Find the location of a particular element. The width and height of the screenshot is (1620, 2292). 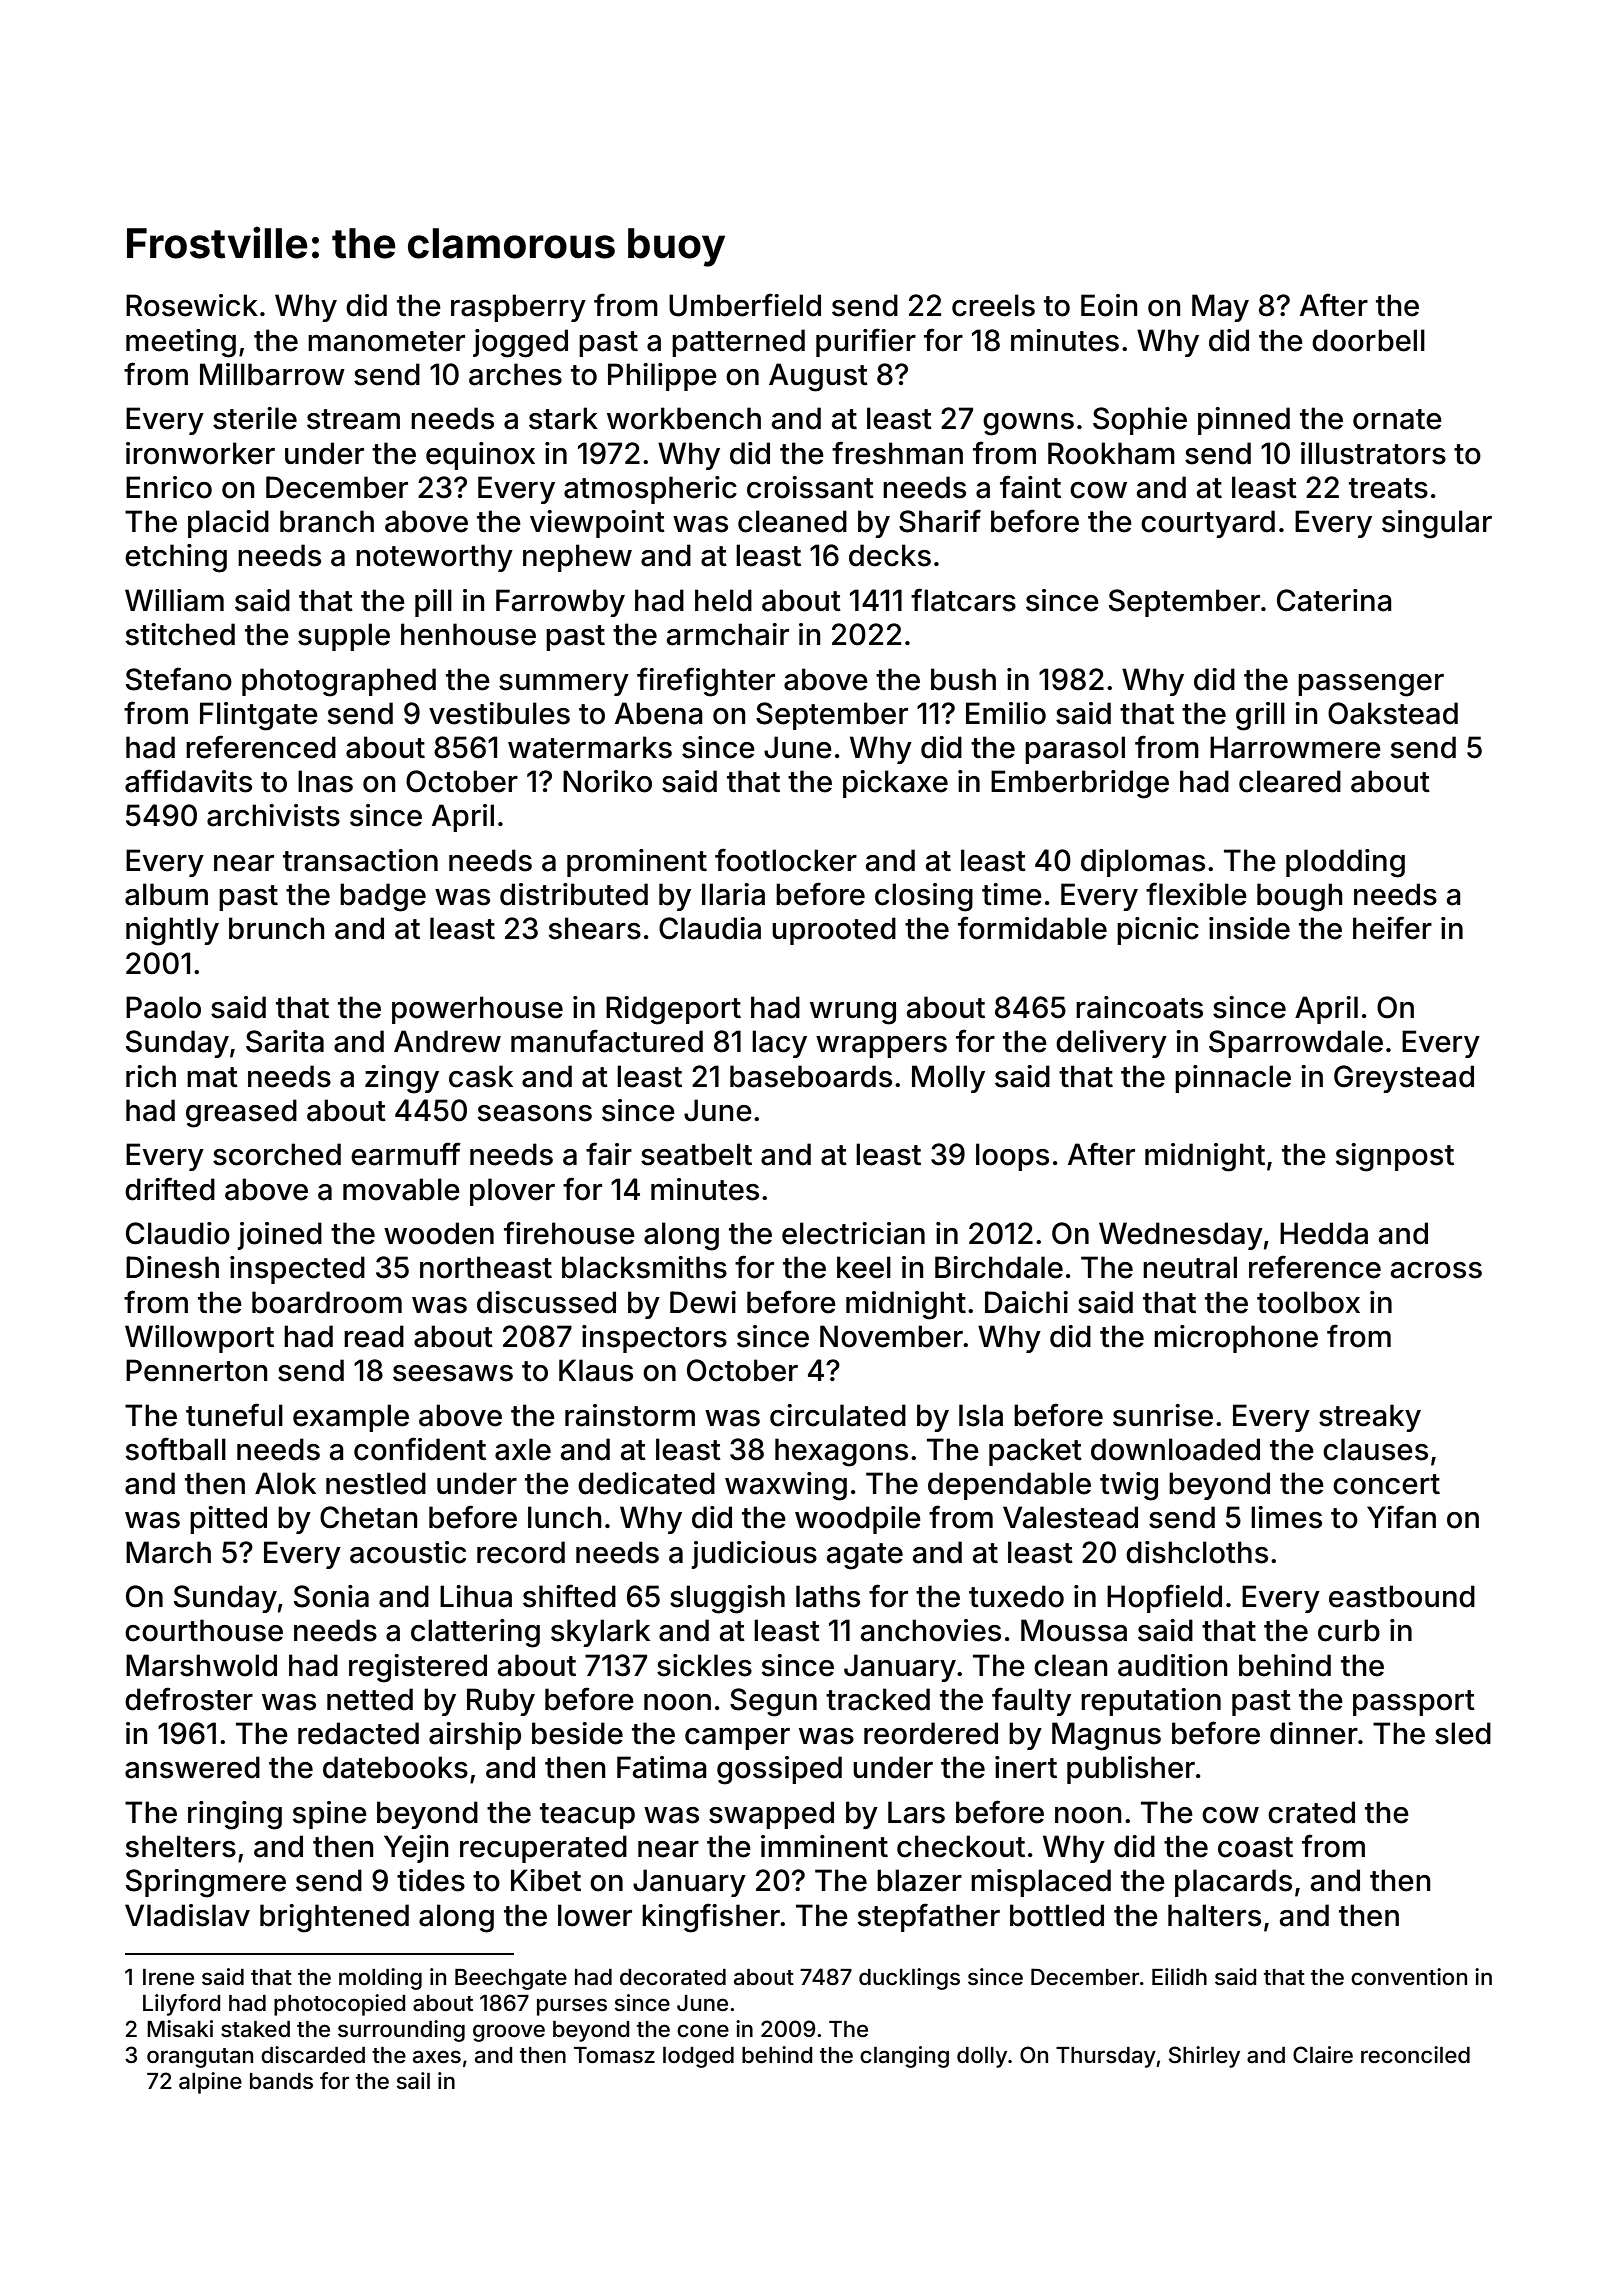

streaky is located at coordinates (1370, 1418).
